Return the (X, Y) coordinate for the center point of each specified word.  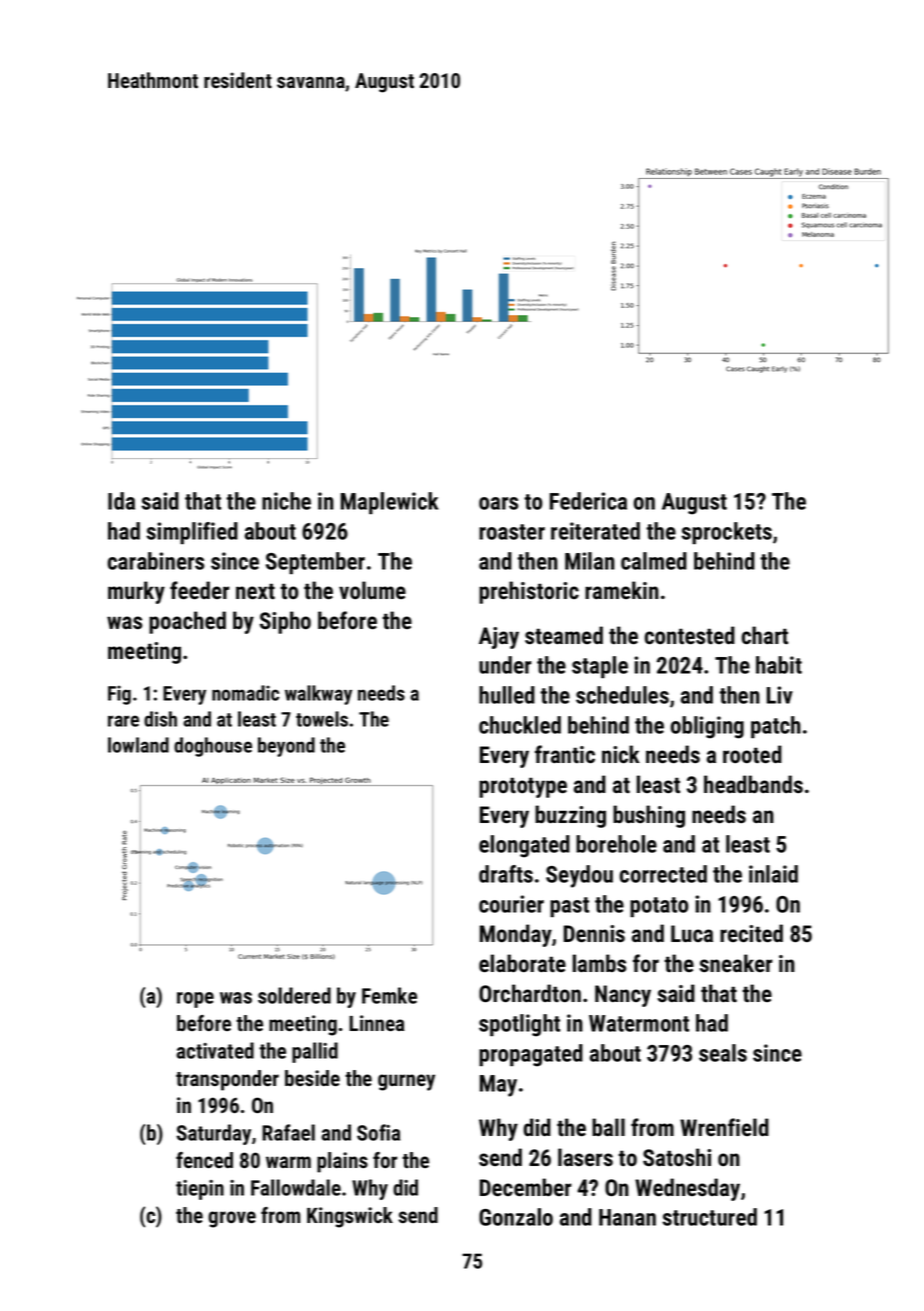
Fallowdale (296, 1187)
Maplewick (389, 503)
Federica (588, 501)
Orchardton (530, 993)
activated (215, 1050)
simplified (192, 533)
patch (776, 727)
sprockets (726, 533)
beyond (286, 747)
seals (723, 1053)
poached (187, 622)
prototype (523, 787)
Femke (389, 995)
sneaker (735, 963)
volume (372, 590)
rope (195, 1000)
